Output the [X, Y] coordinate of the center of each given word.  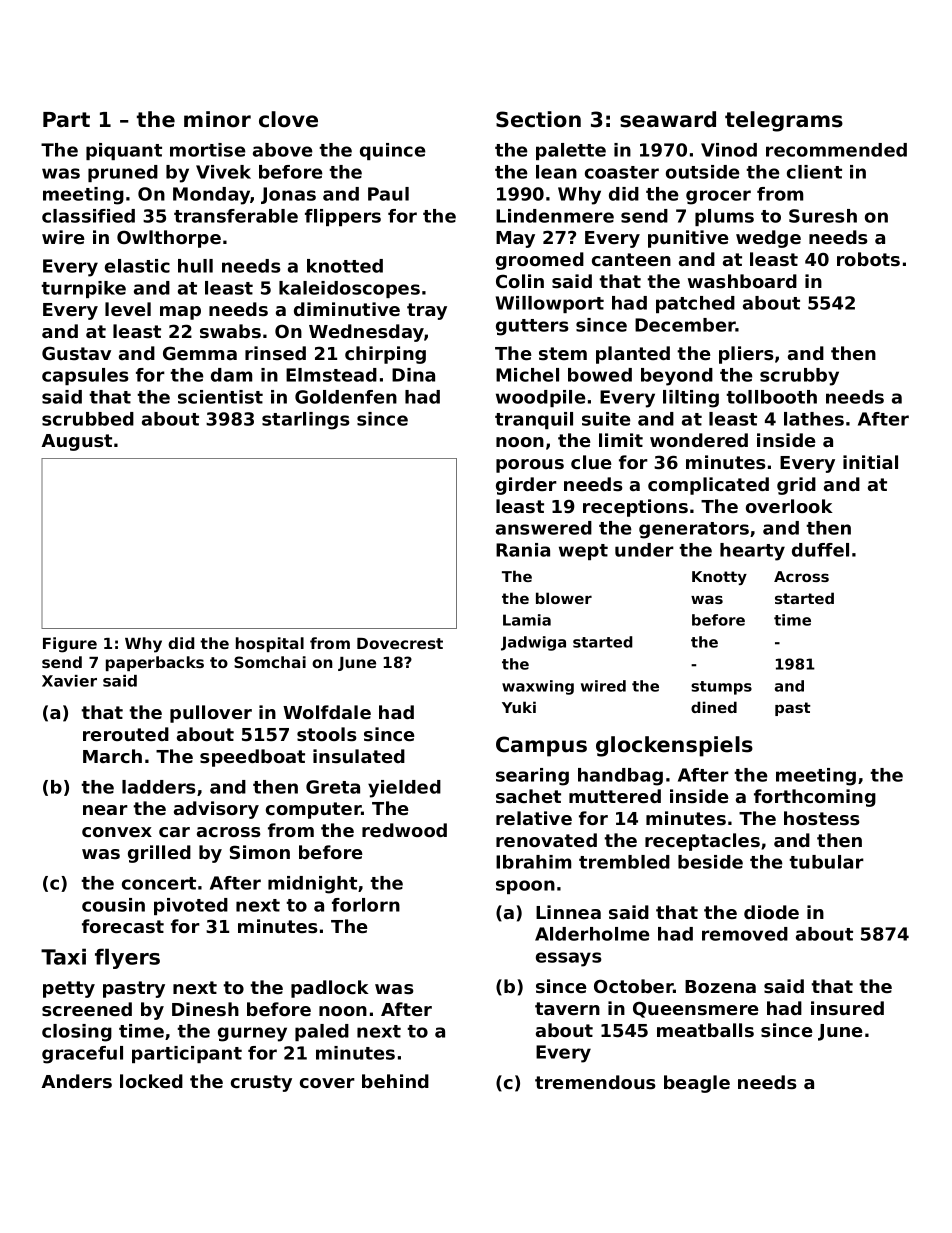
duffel [820, 550]
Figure [70, 645]
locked [151, 1081]
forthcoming [815, 798]
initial [870, 462]
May [515, 239]
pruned [123, 173]
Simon [260, 852]
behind [395, 1081]
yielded [404, 789]
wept [583, 552]
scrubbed [88, 419]
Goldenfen [346, 397]
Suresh [823, 216]
